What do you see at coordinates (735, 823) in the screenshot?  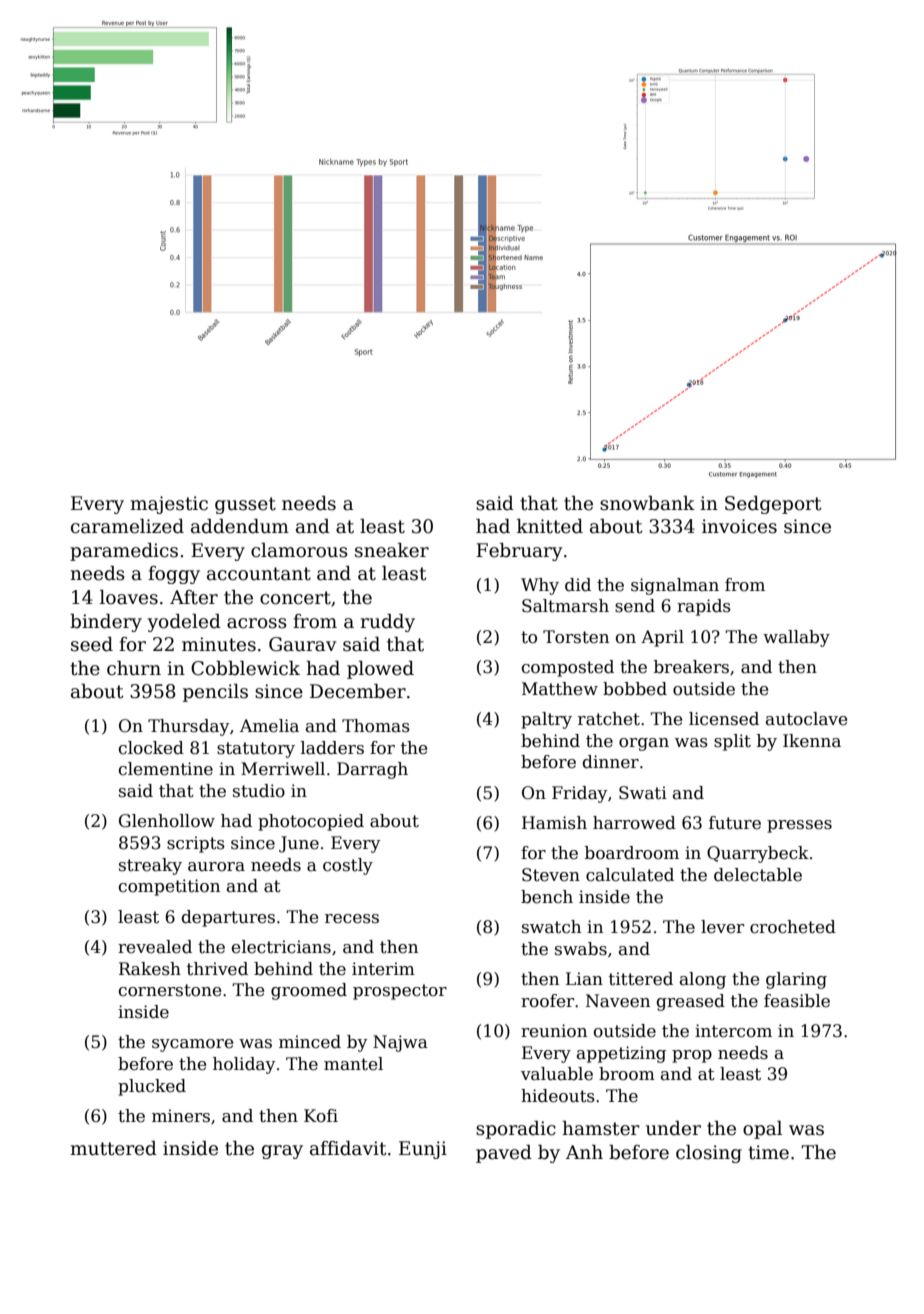 I see `future` at bounding box center [735, 823].
